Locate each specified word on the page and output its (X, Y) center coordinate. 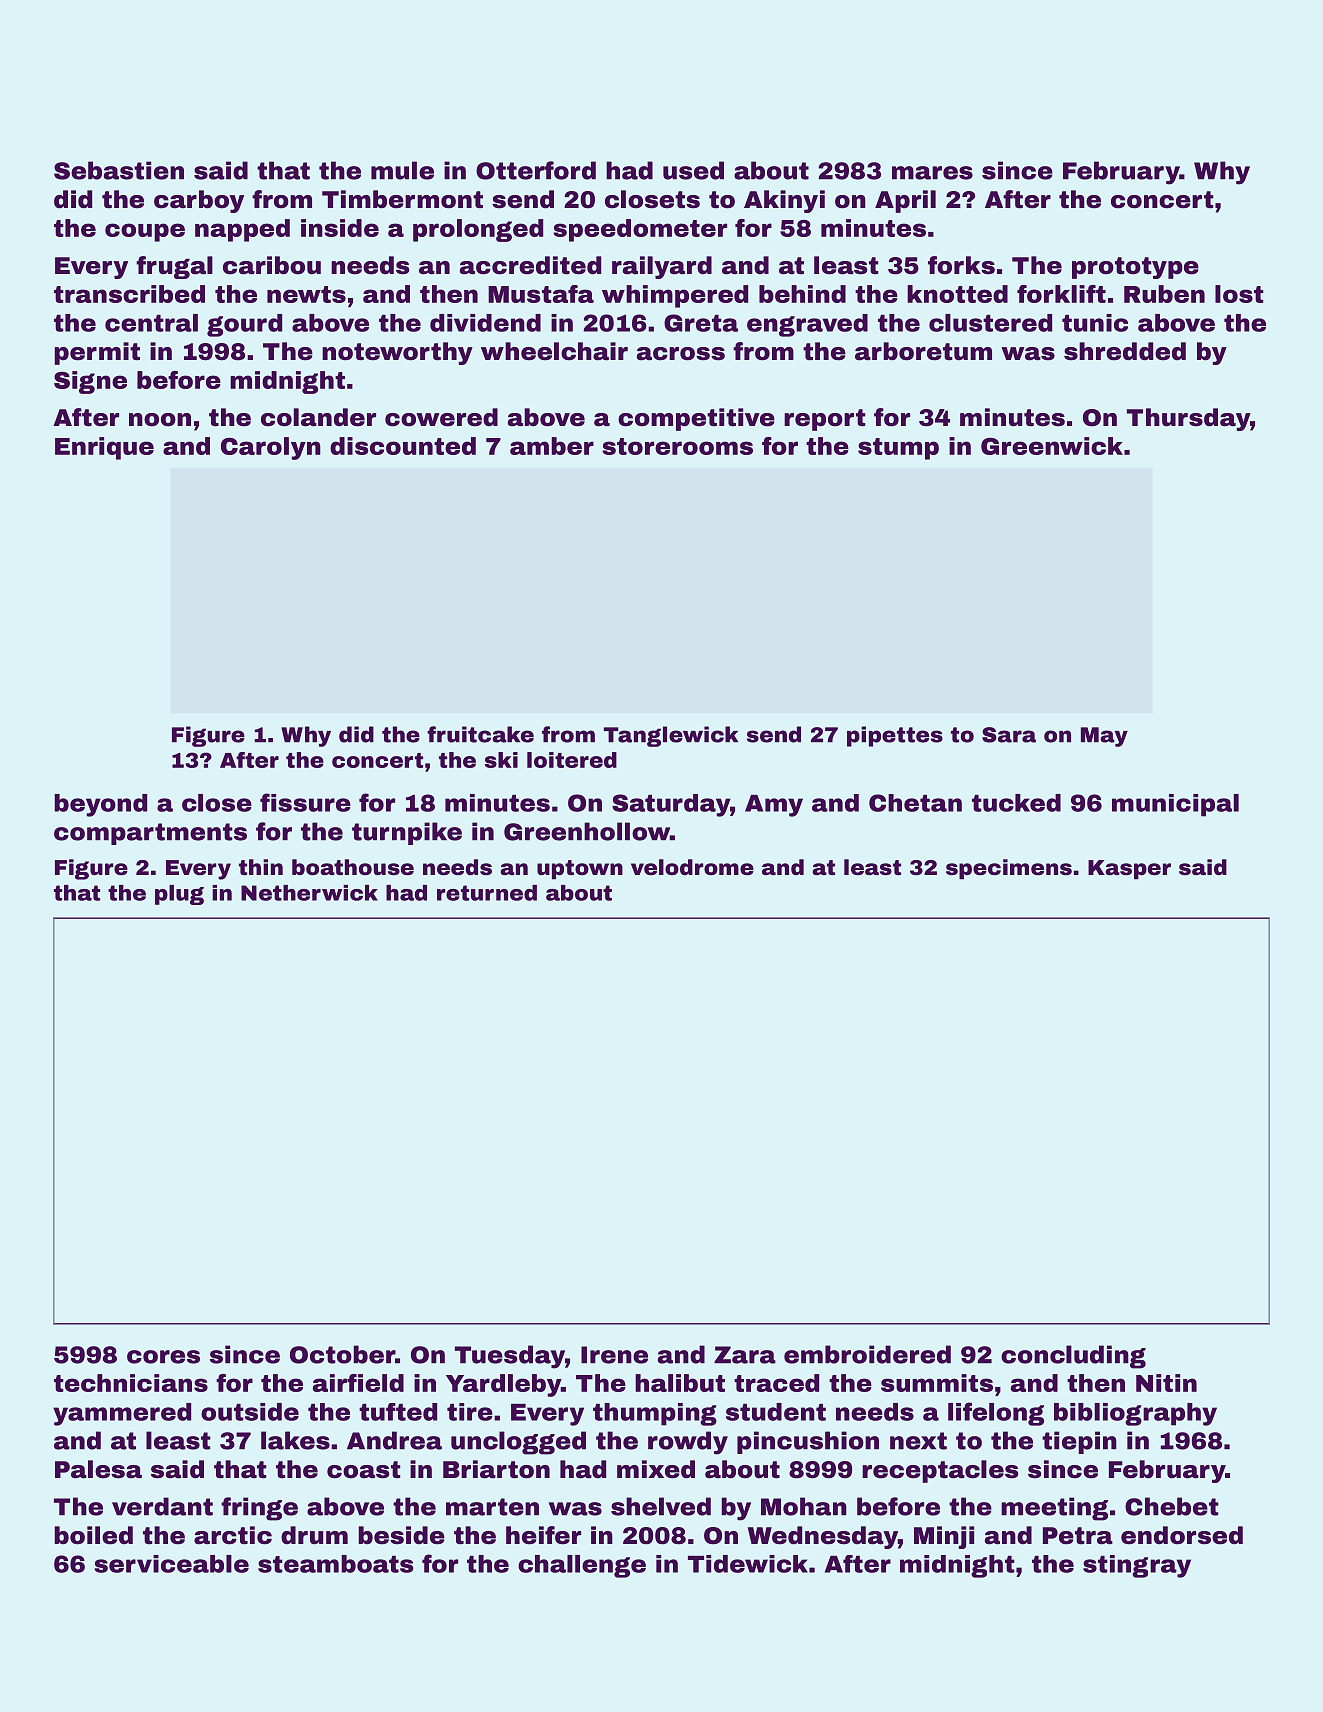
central (151, 323)
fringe (259, 1509)
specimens (1009, 869)
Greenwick (1052, 446)
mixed (656, 1469)
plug (179, 895)
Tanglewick (670, 736)
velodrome (692, 867)
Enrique (104, 448)
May (1104, 737)
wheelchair (554, 351)
